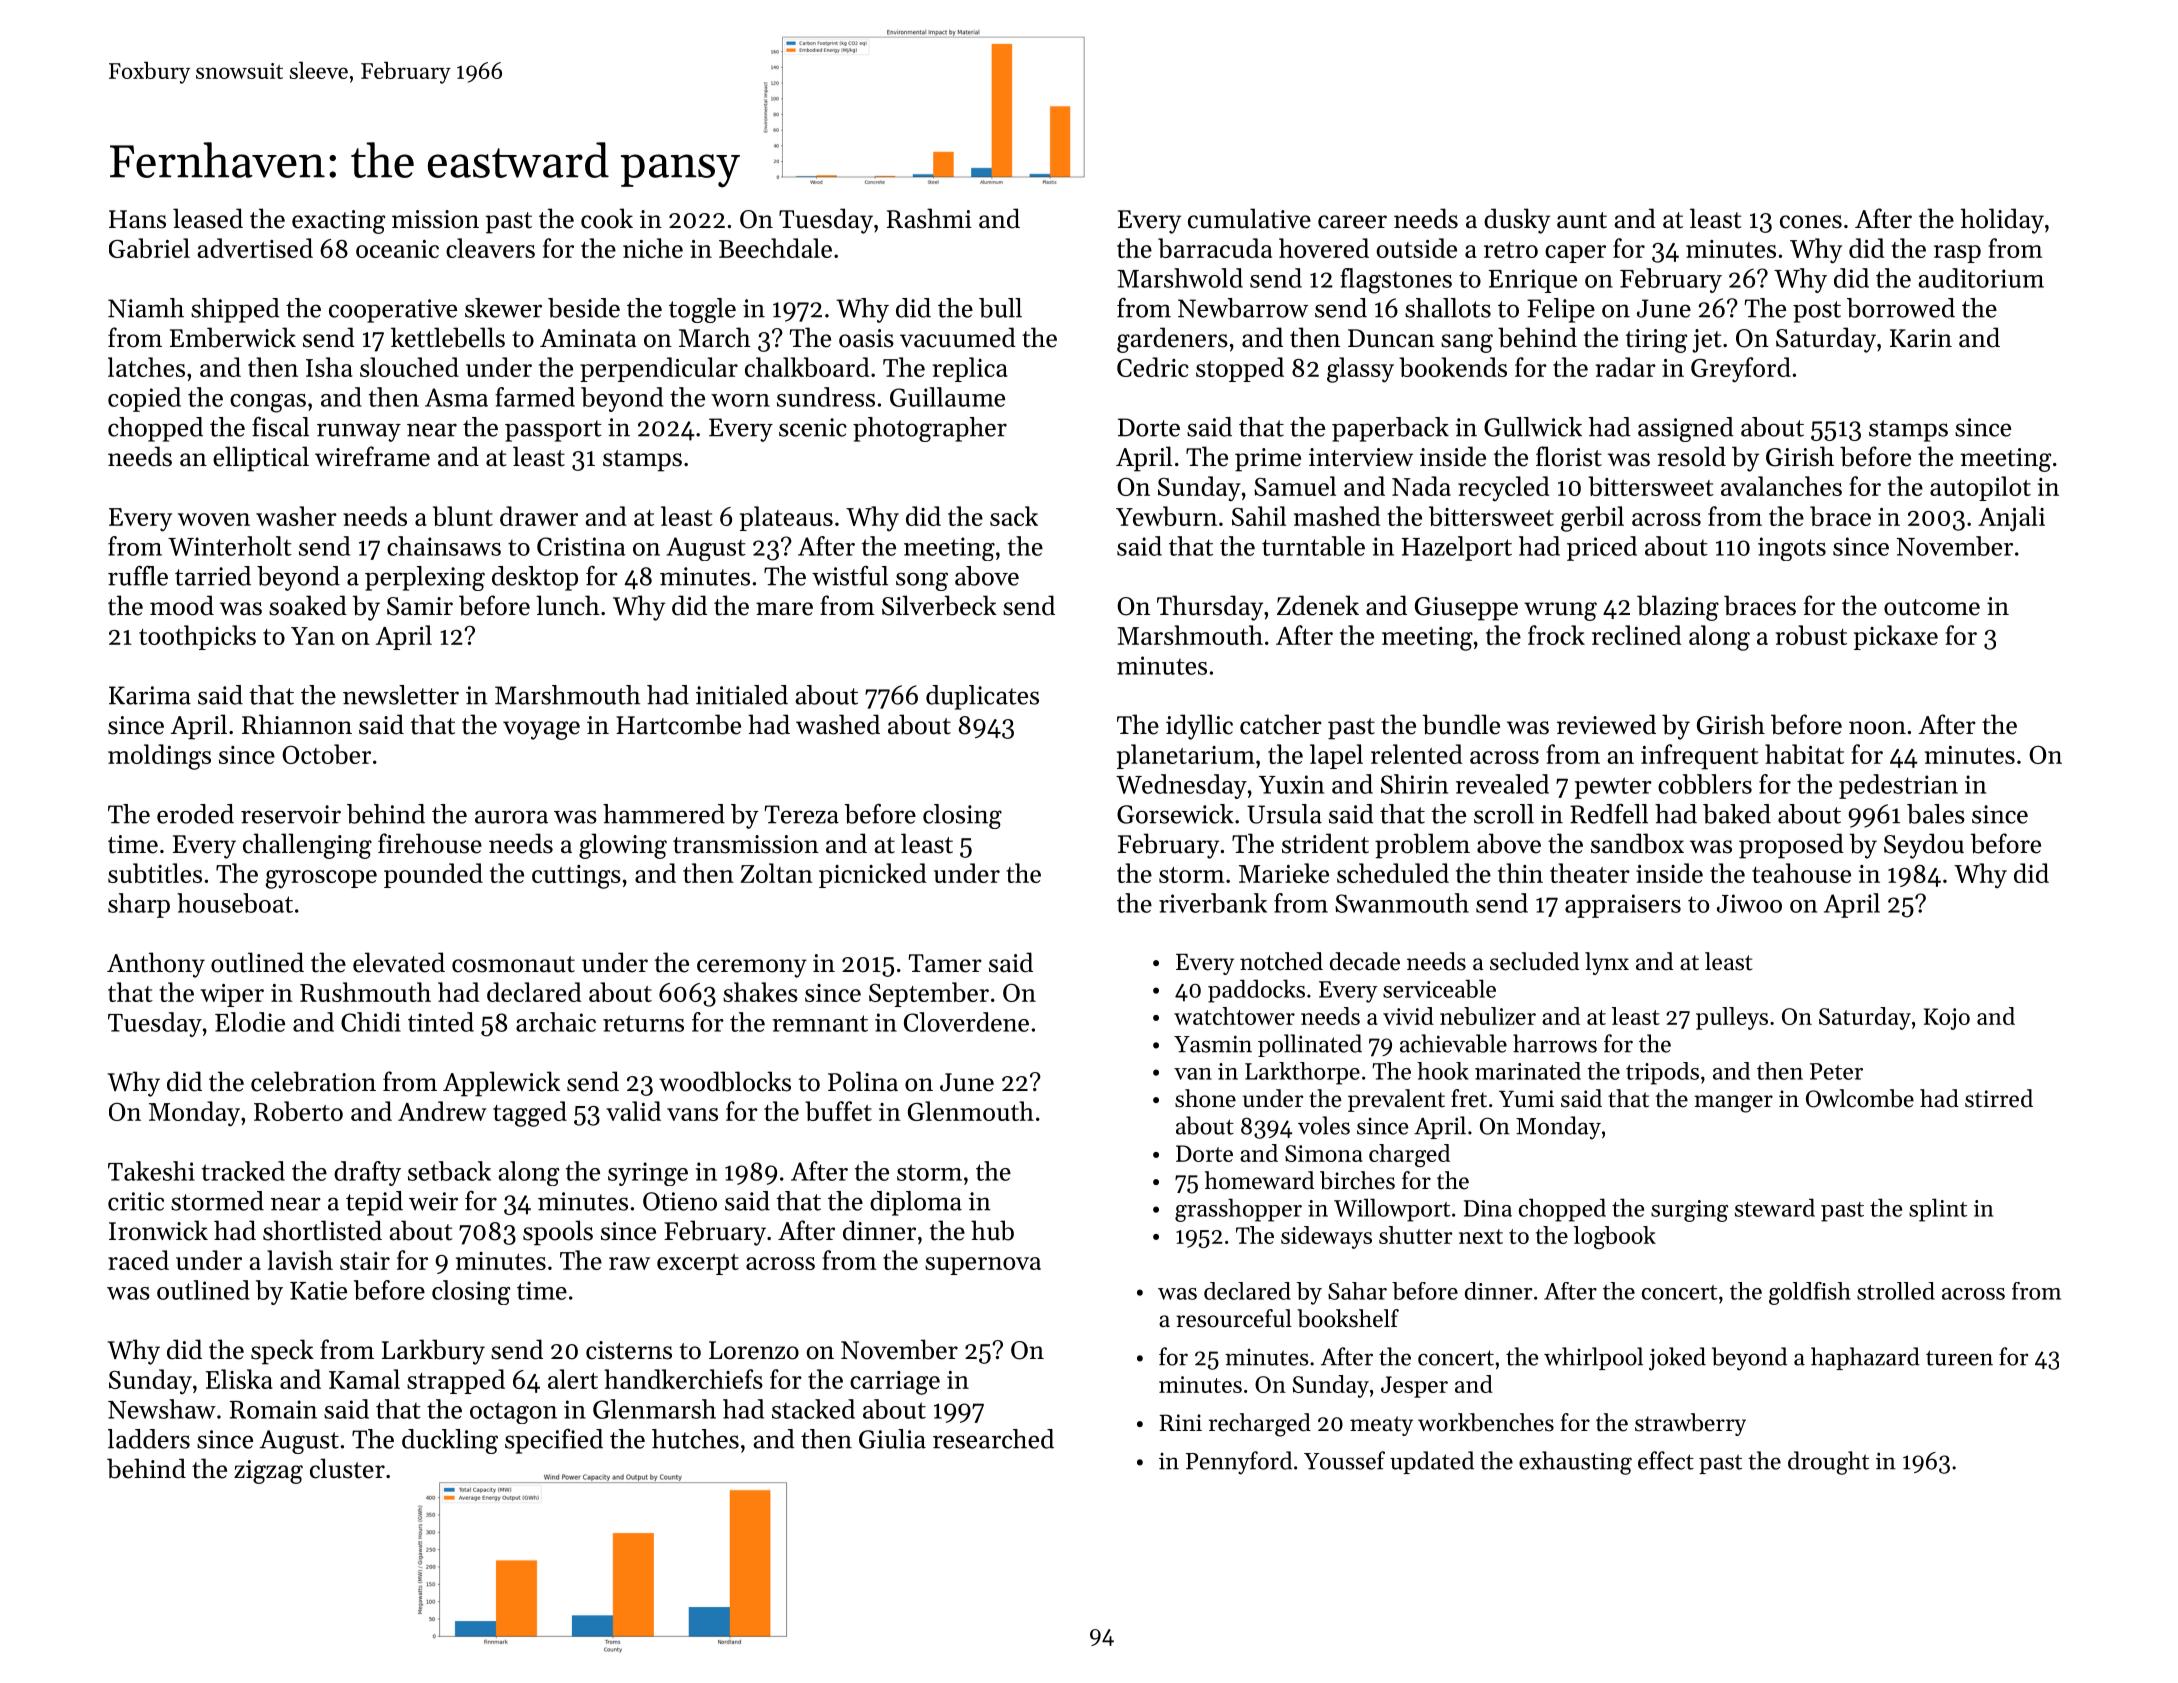 The image size is (2178, 1683). What do you see at coordinates (945, 963) in the image?
I see `Tamer` at bounding box center [945, 963].
